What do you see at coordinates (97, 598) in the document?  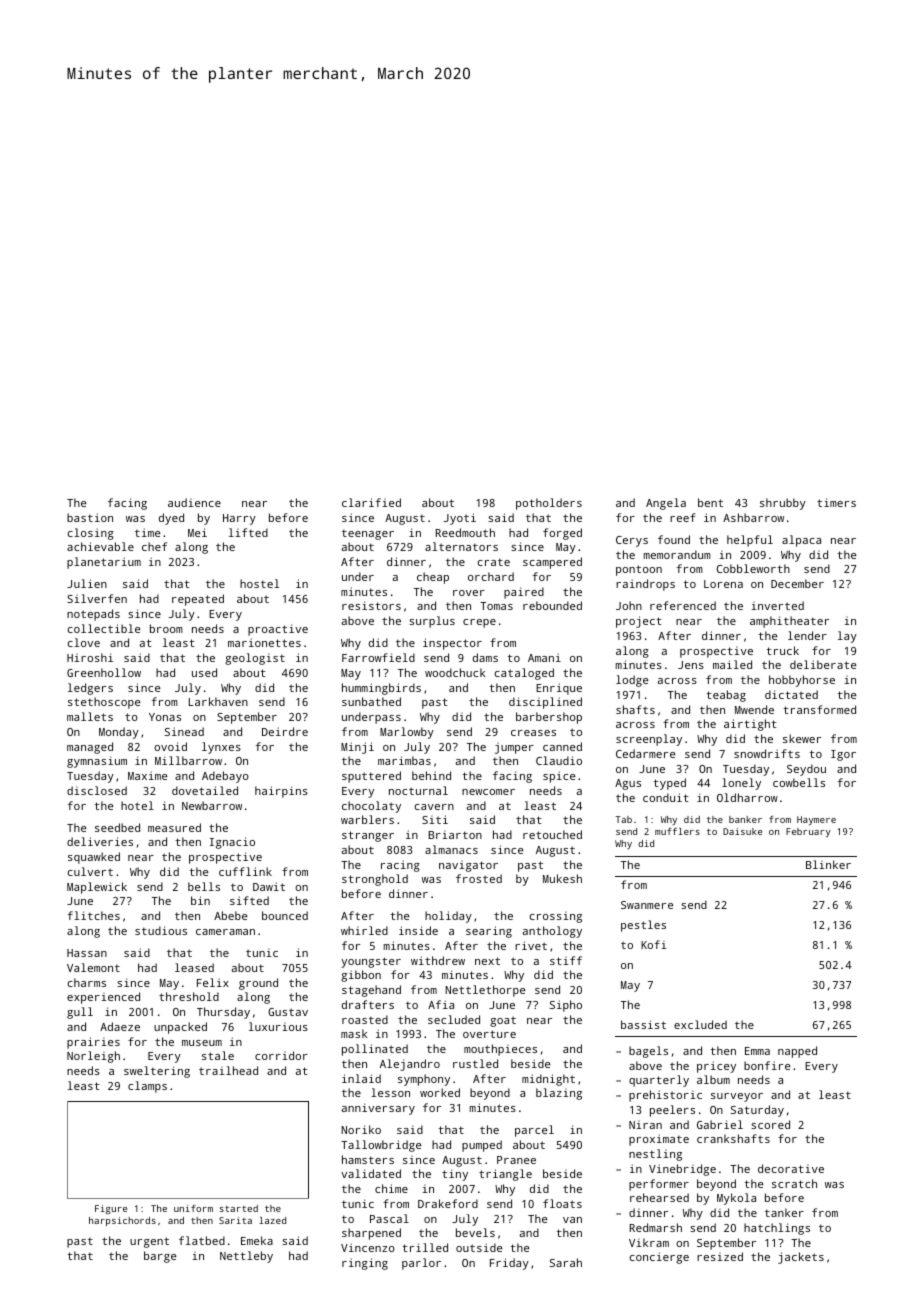 I see `Silverfen` at bounding box center [97, 598].
